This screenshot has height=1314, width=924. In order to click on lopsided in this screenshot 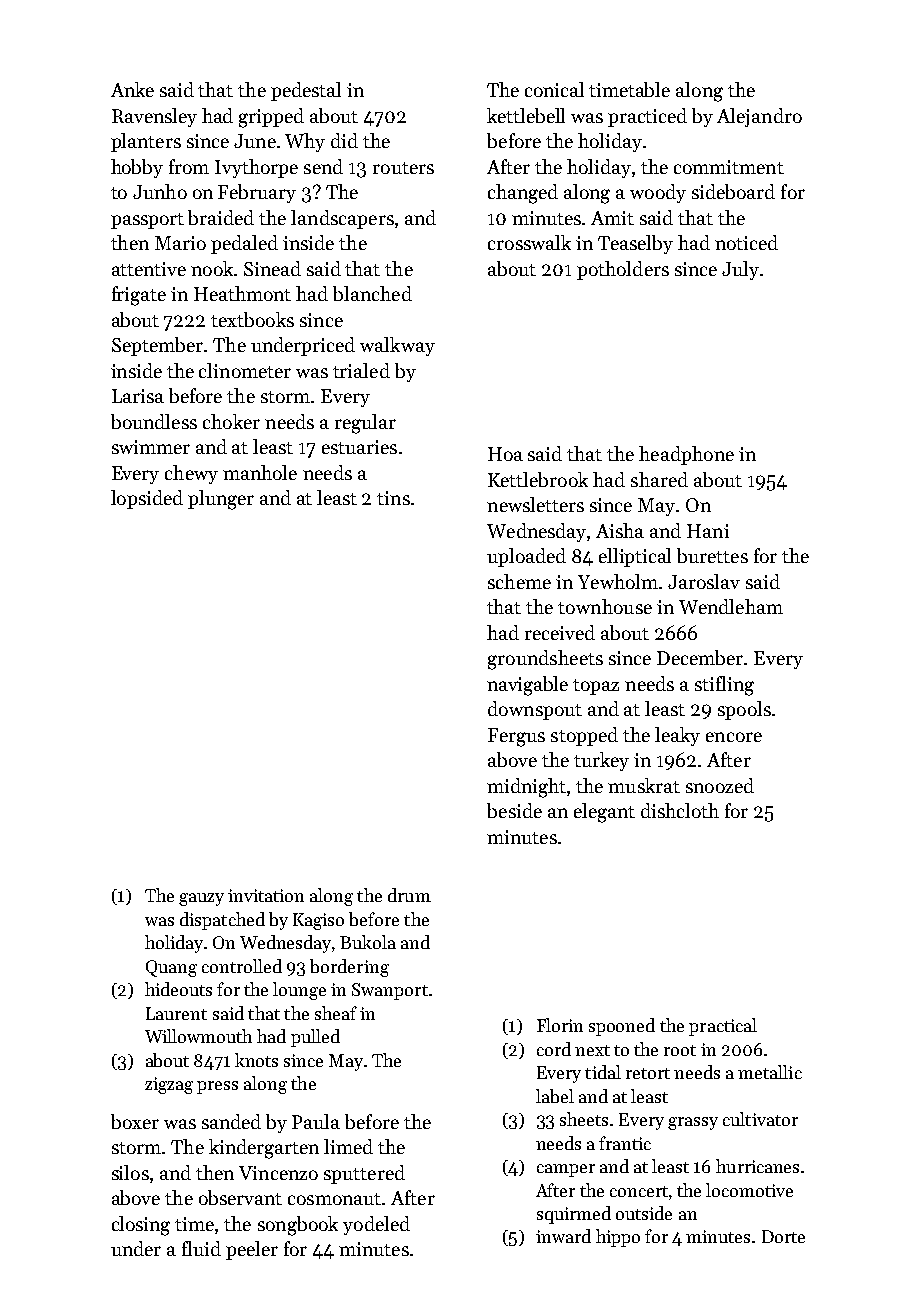, I will do `click(147, 499)`.
